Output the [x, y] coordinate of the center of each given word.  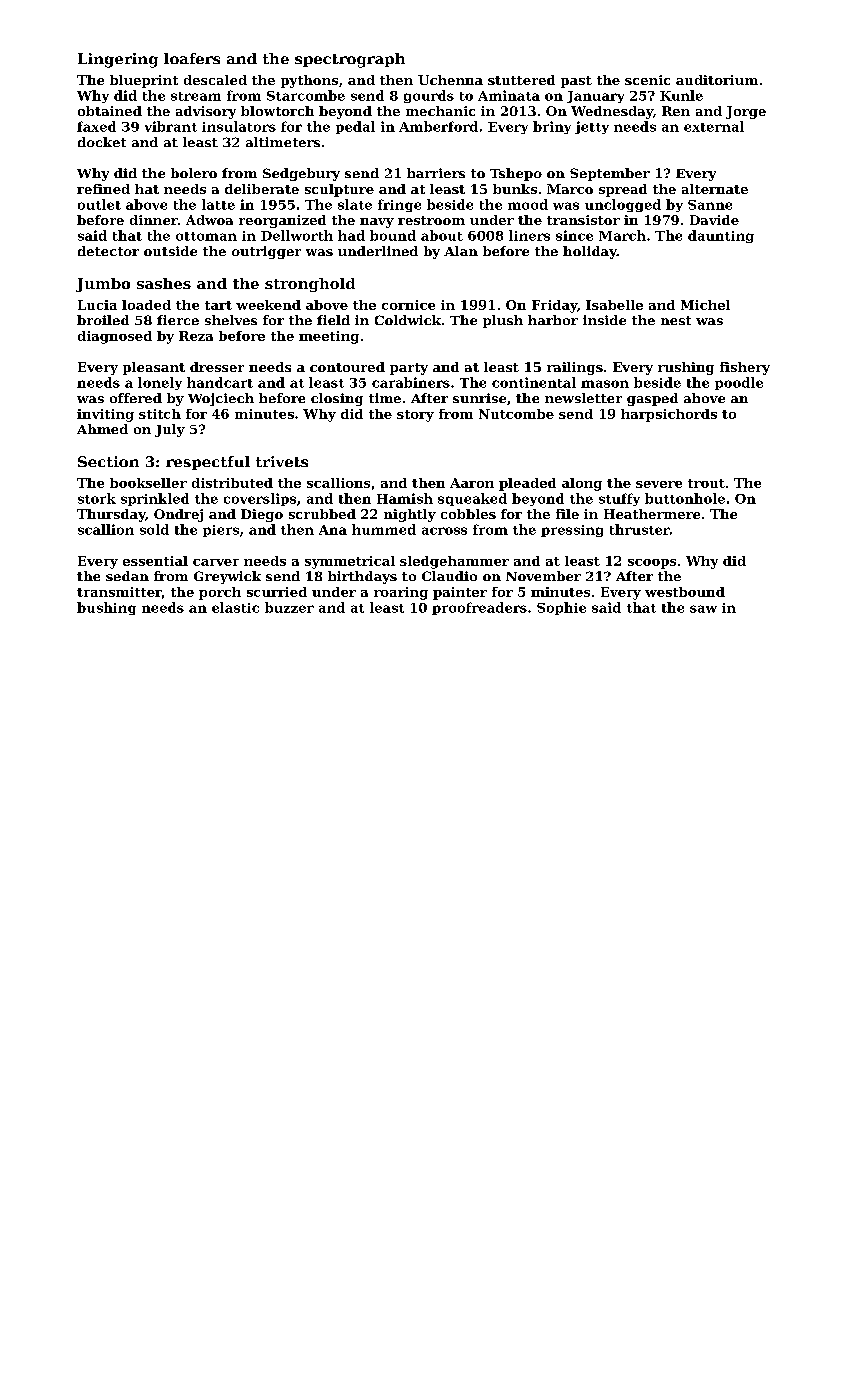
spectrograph [350, 60]
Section [108, 461]
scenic [647, 80]
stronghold [310, 285]
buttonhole [685, 498]
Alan [461, 251]
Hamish [405, 498]
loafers [192, 58]
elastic [235, 607]
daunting [721, 236]
